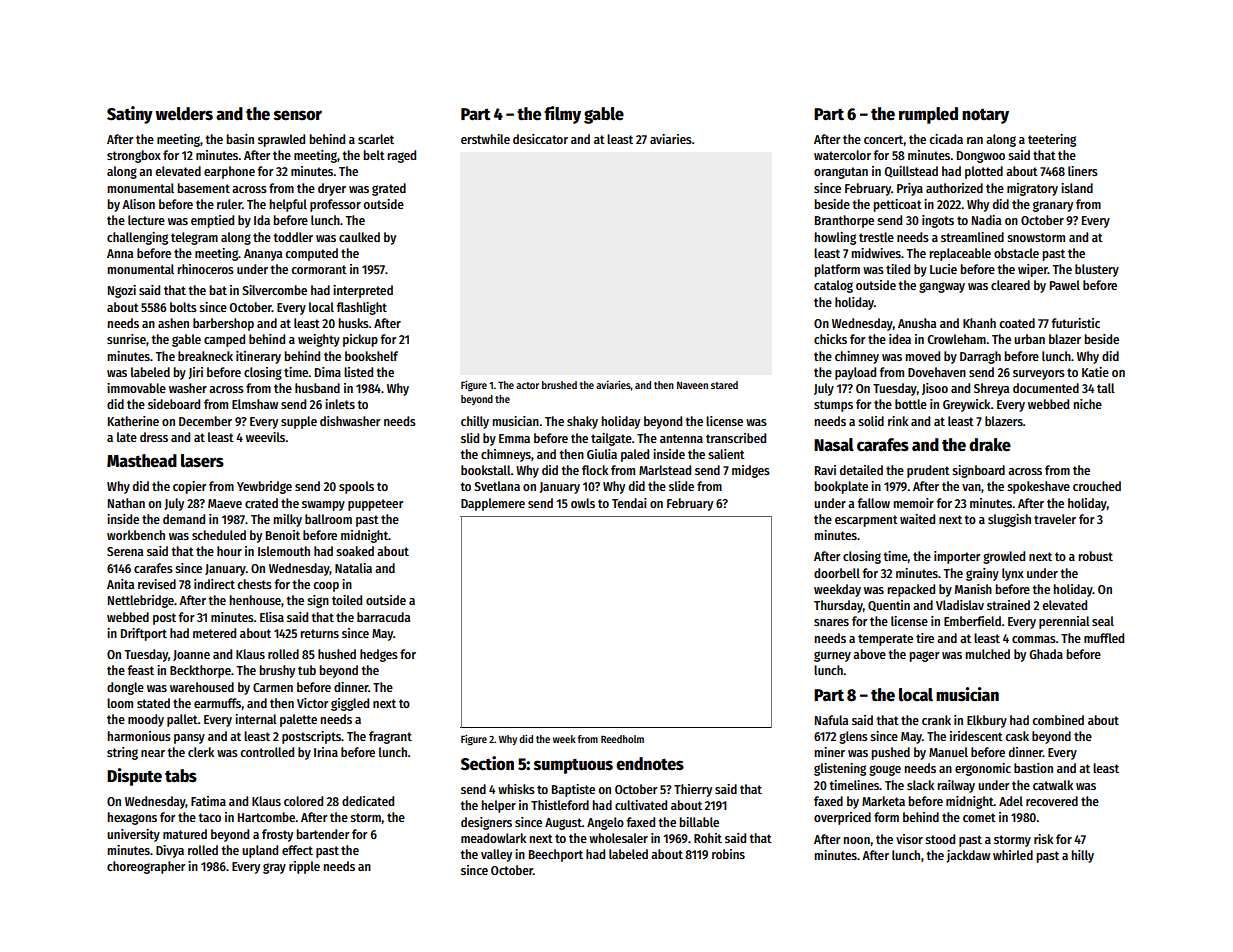 Image resolution: width=1233 pixels, height=952 pixels. Describe the element at coordinates (622, 739) in the screenshot. I see `Reedholm` at that location.
